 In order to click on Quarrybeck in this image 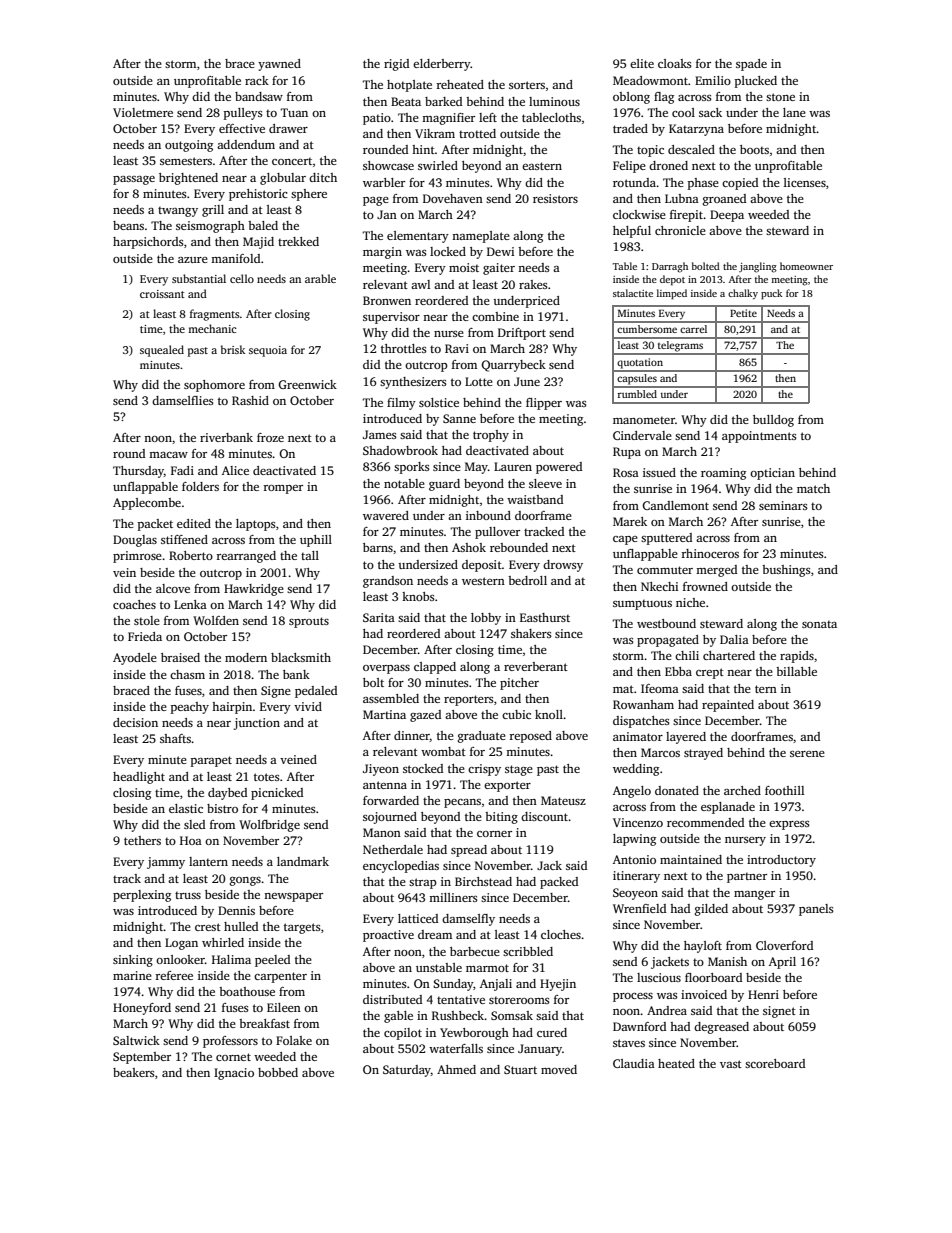, I will do `click(513, 366)`.
